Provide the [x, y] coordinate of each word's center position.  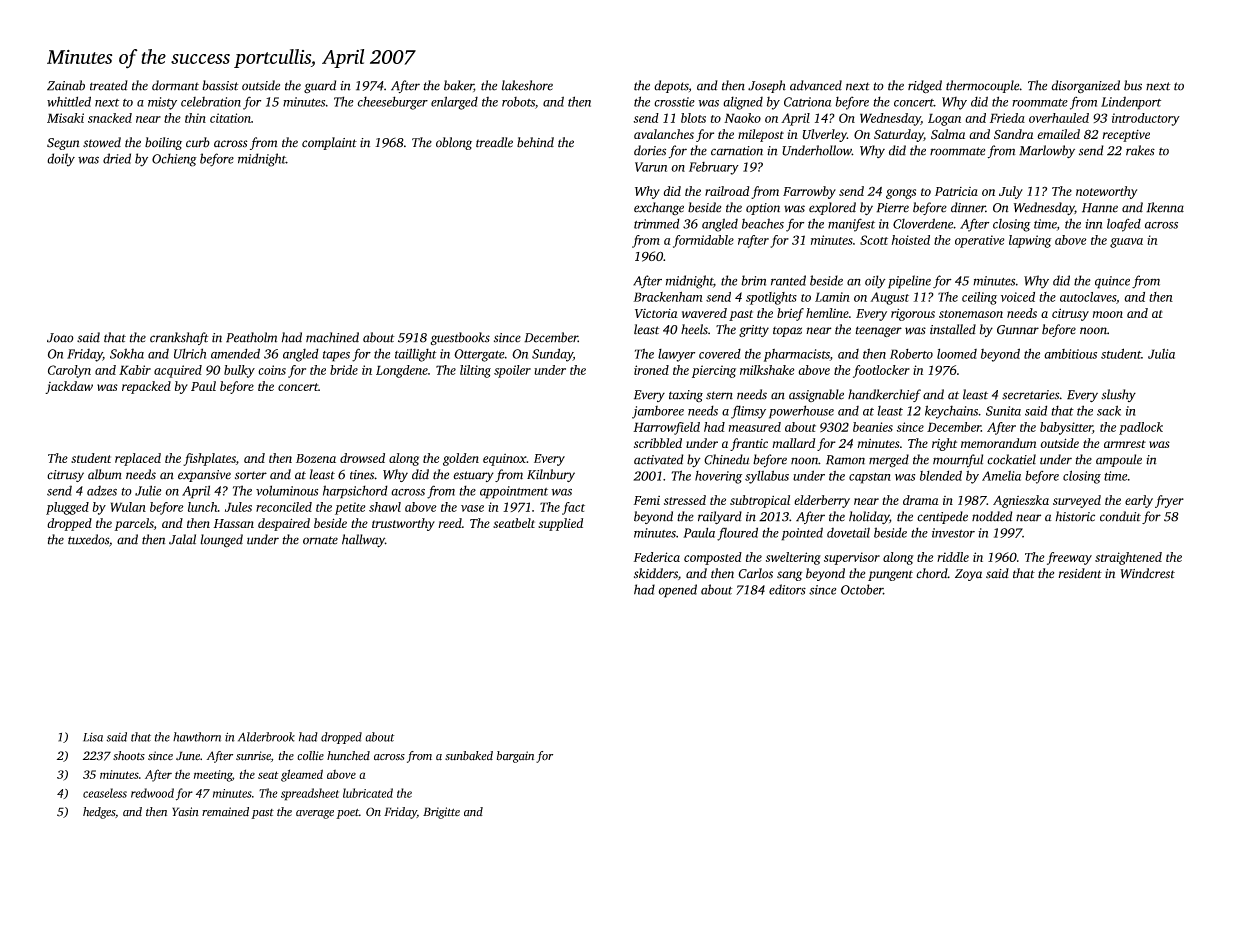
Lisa [93, 737]
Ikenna [1165, 207]
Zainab [66, 85]
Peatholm [251, 337]
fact [573, 508]
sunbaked [469, 756]
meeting [213, 776]
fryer [1169, 501]
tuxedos [88, 539]
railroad [727, 191]
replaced [138, 459]
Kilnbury [551, 475]
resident [1080, 573]
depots [671, 86]
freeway [1069, 558]
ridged [925, 87]
